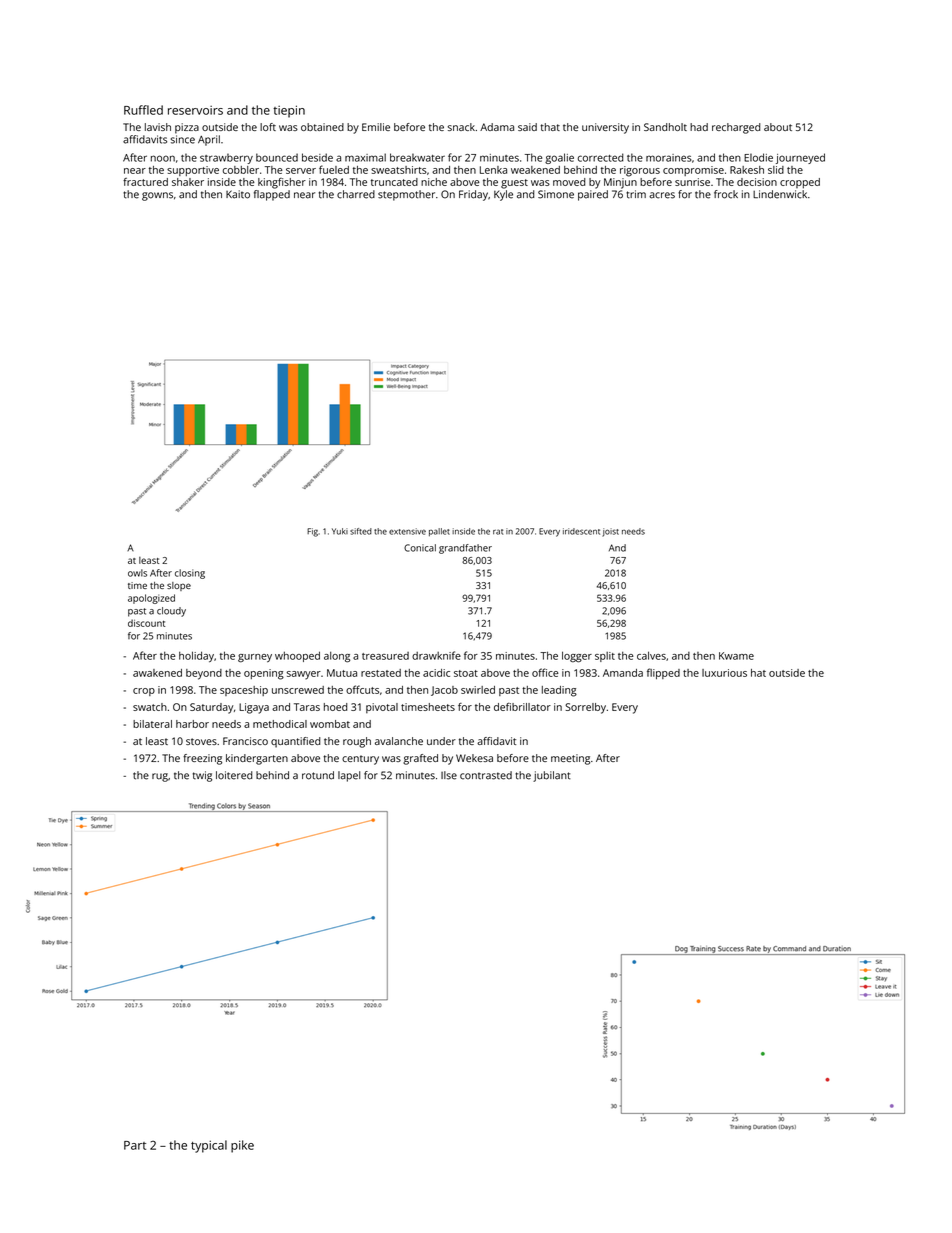 Image resolution: width=952 pixels, height=1233 pixels. I want to click on extensive, so click(407, 531).
